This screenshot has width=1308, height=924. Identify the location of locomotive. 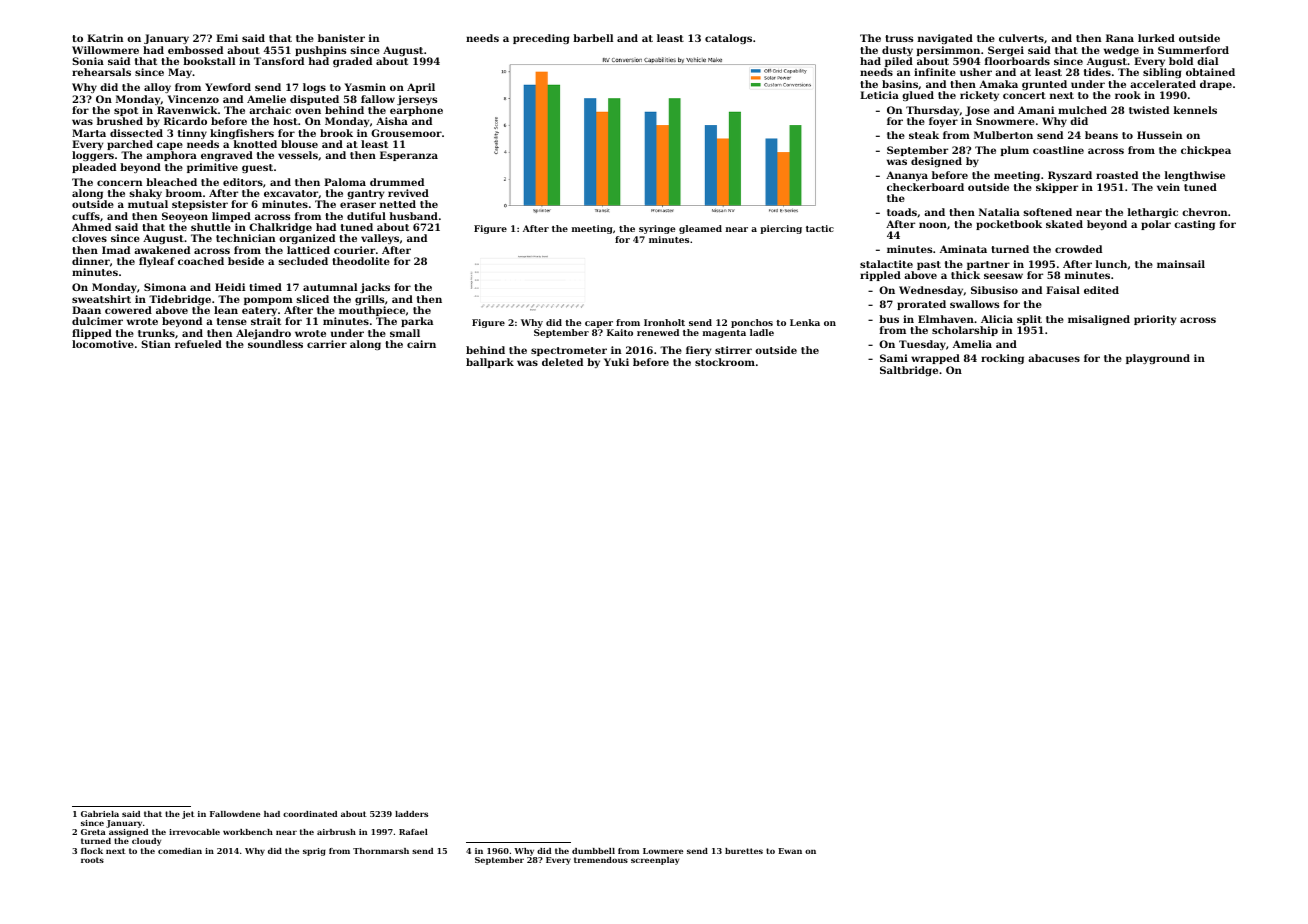
(103, 344).
